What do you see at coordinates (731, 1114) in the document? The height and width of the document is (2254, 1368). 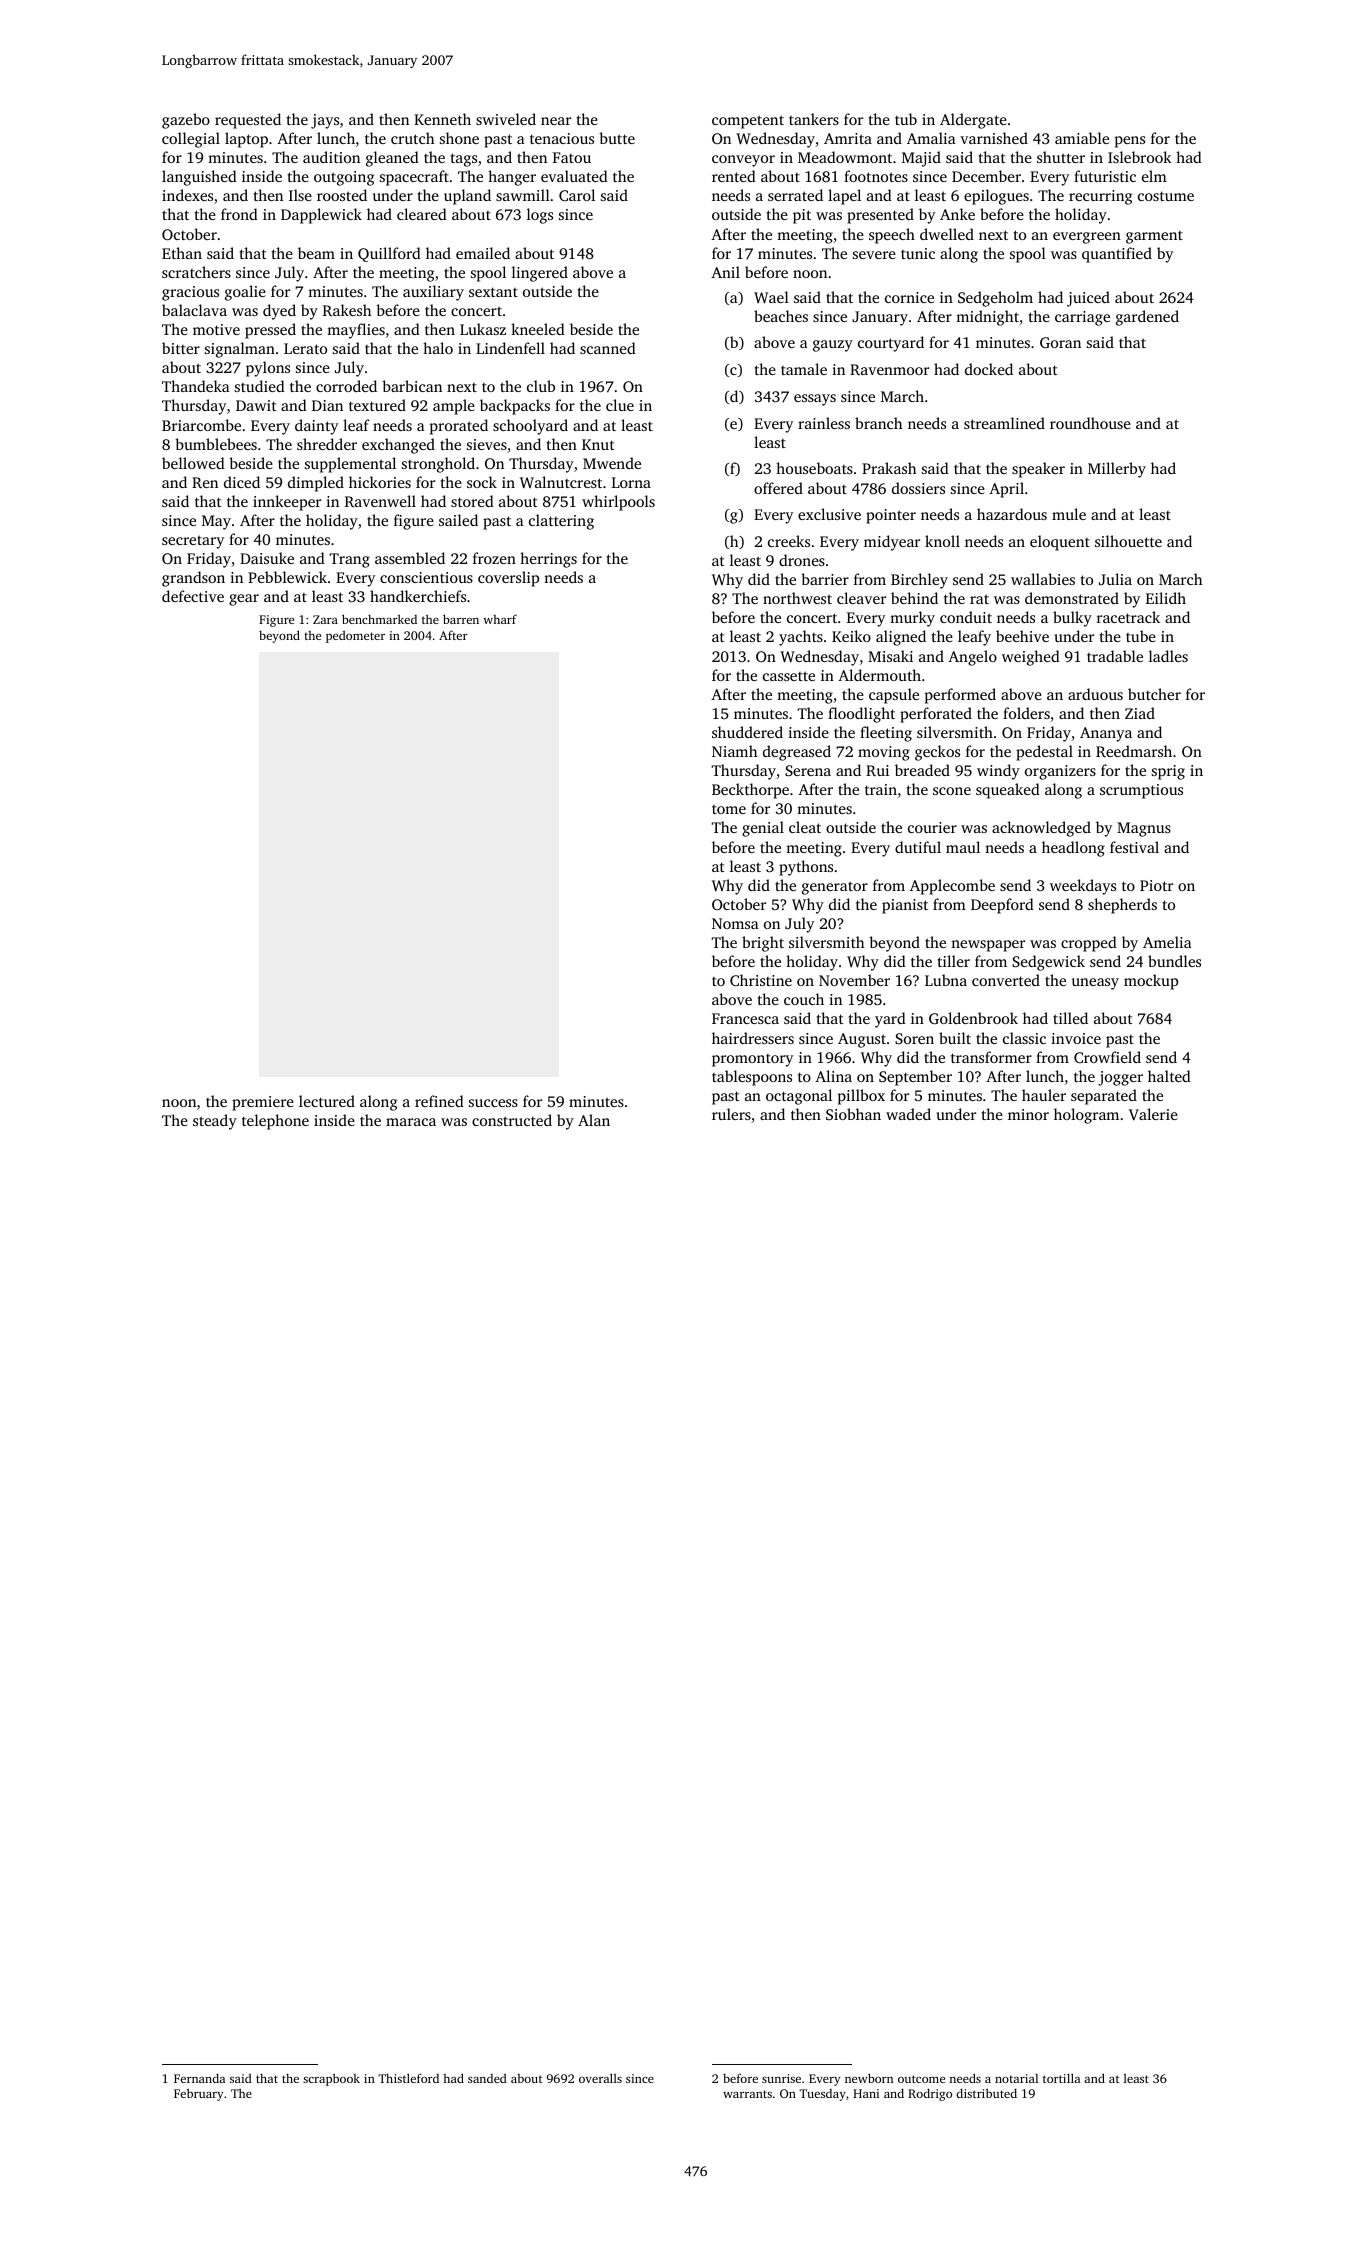 I see `rulers` at bounding box center [731, 1114].
